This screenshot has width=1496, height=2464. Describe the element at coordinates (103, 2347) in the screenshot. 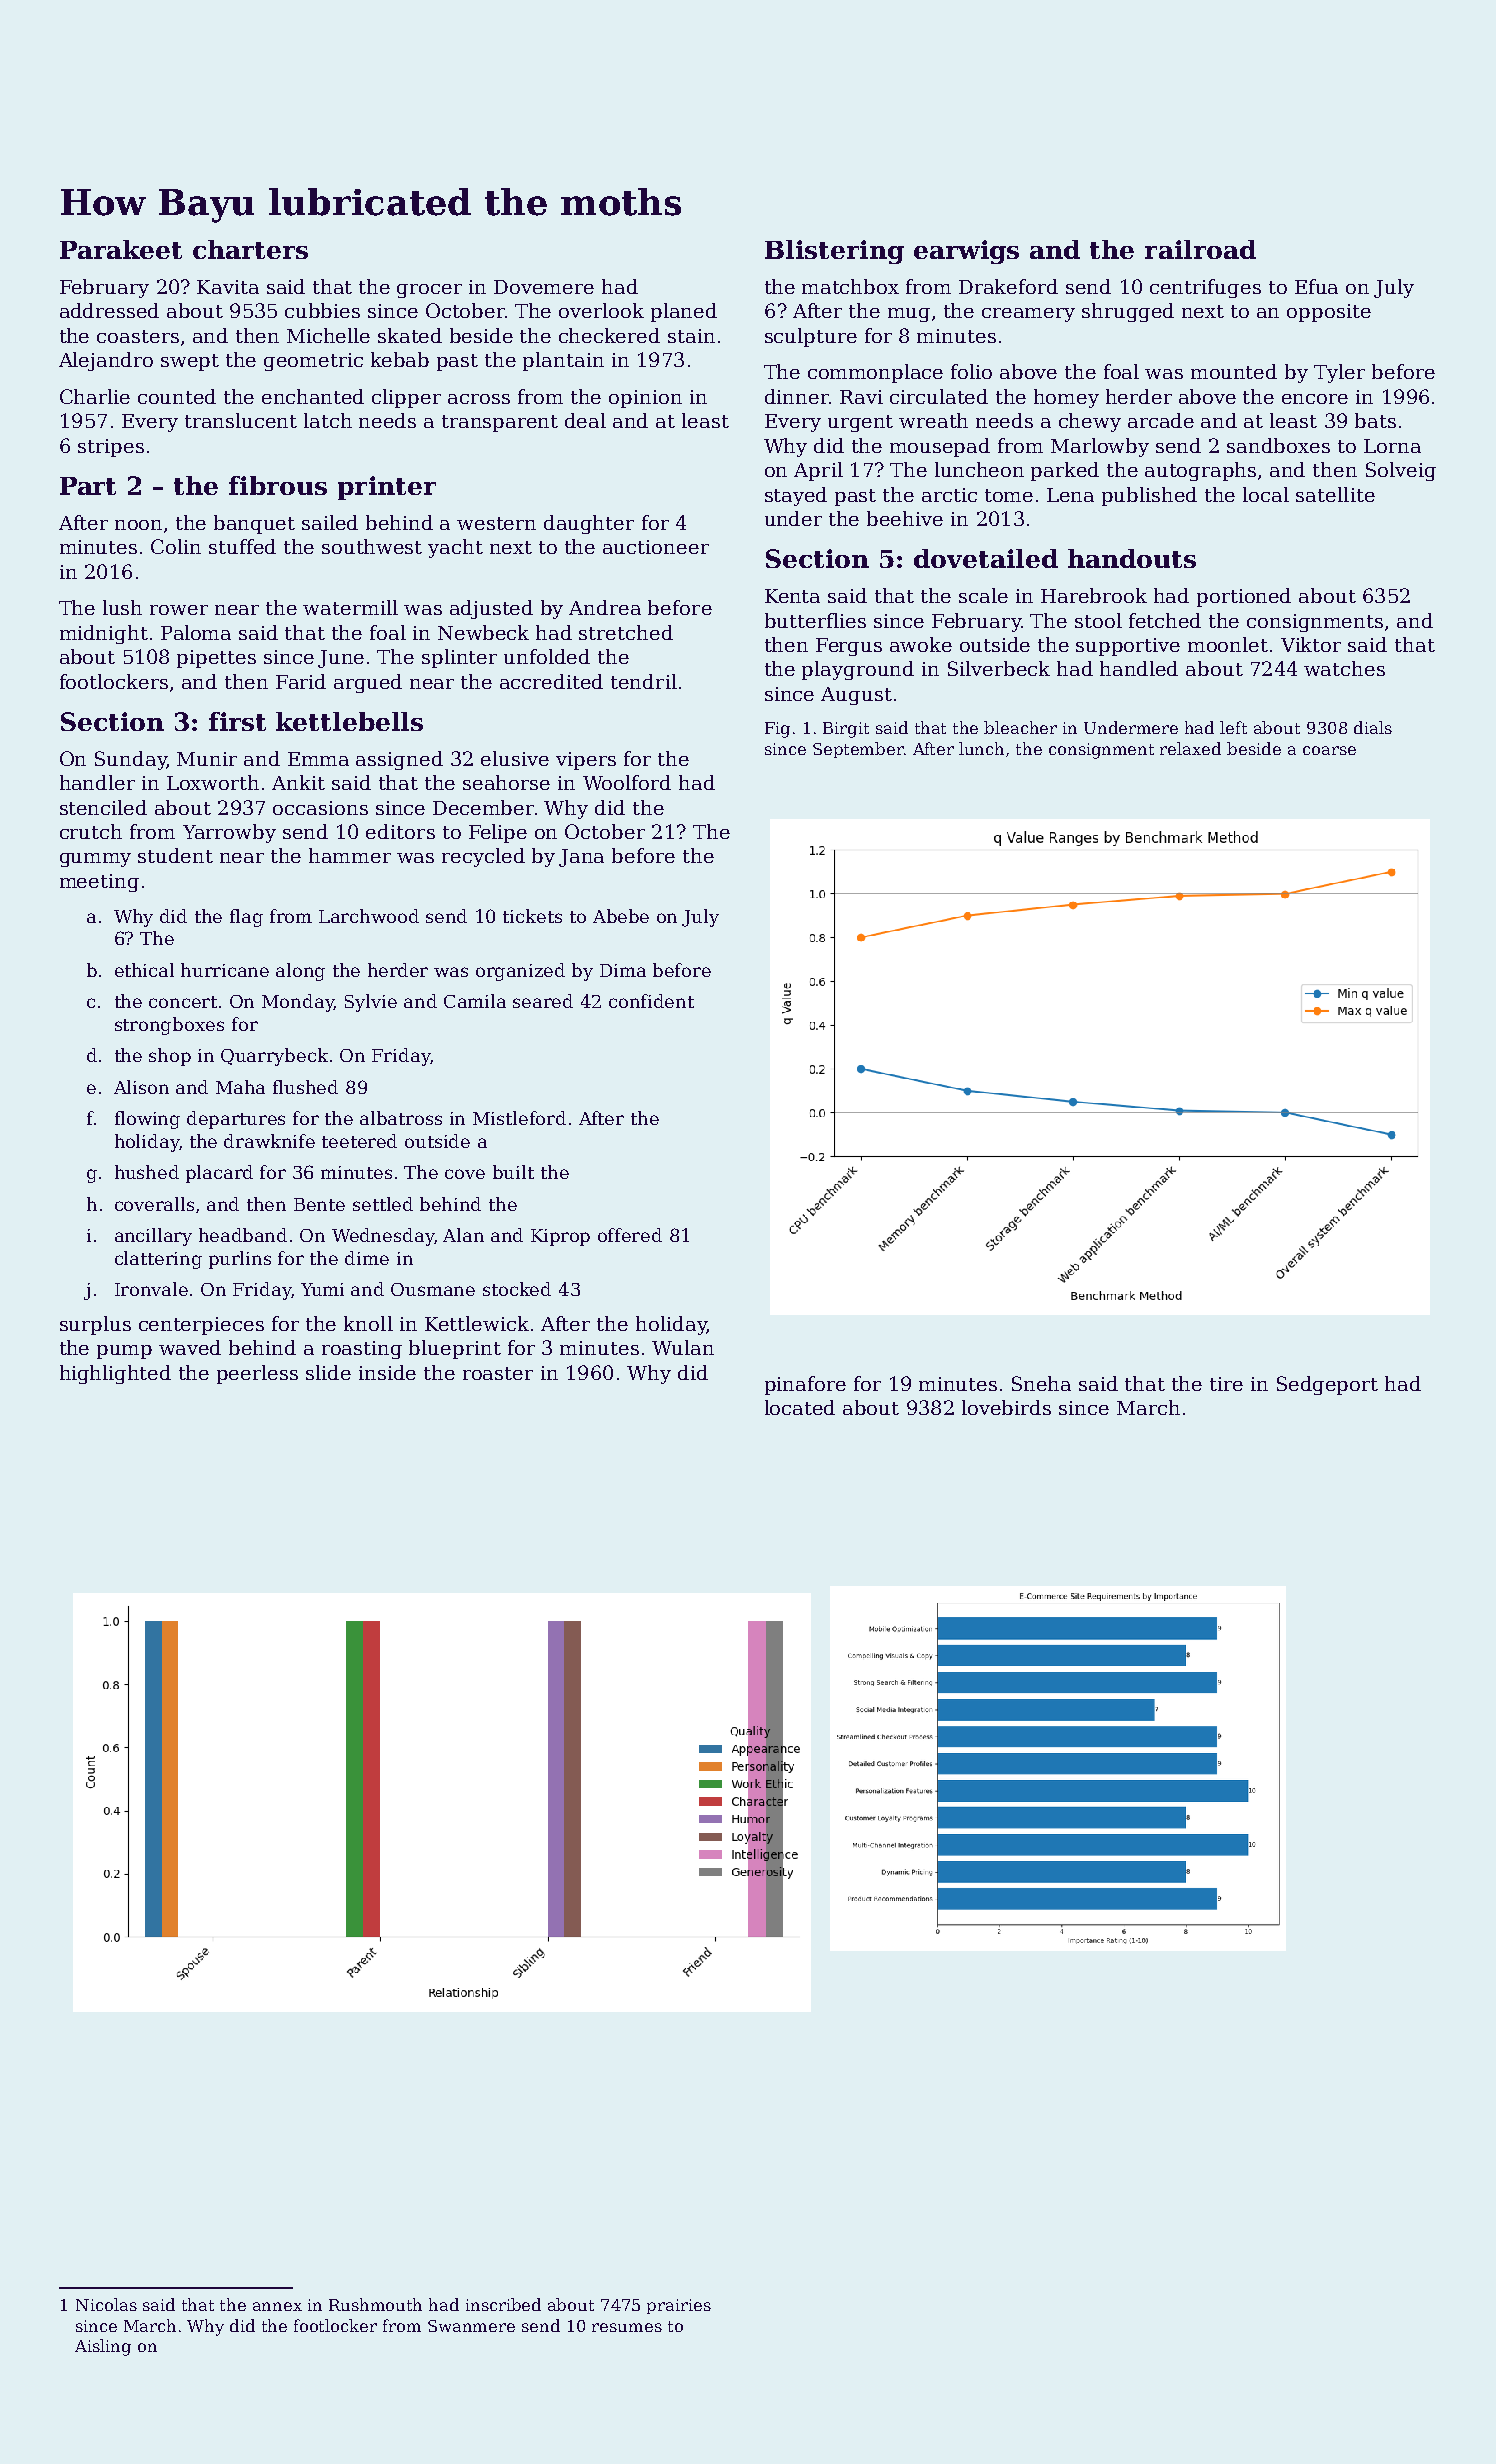

I see `Aisling` at that location.
